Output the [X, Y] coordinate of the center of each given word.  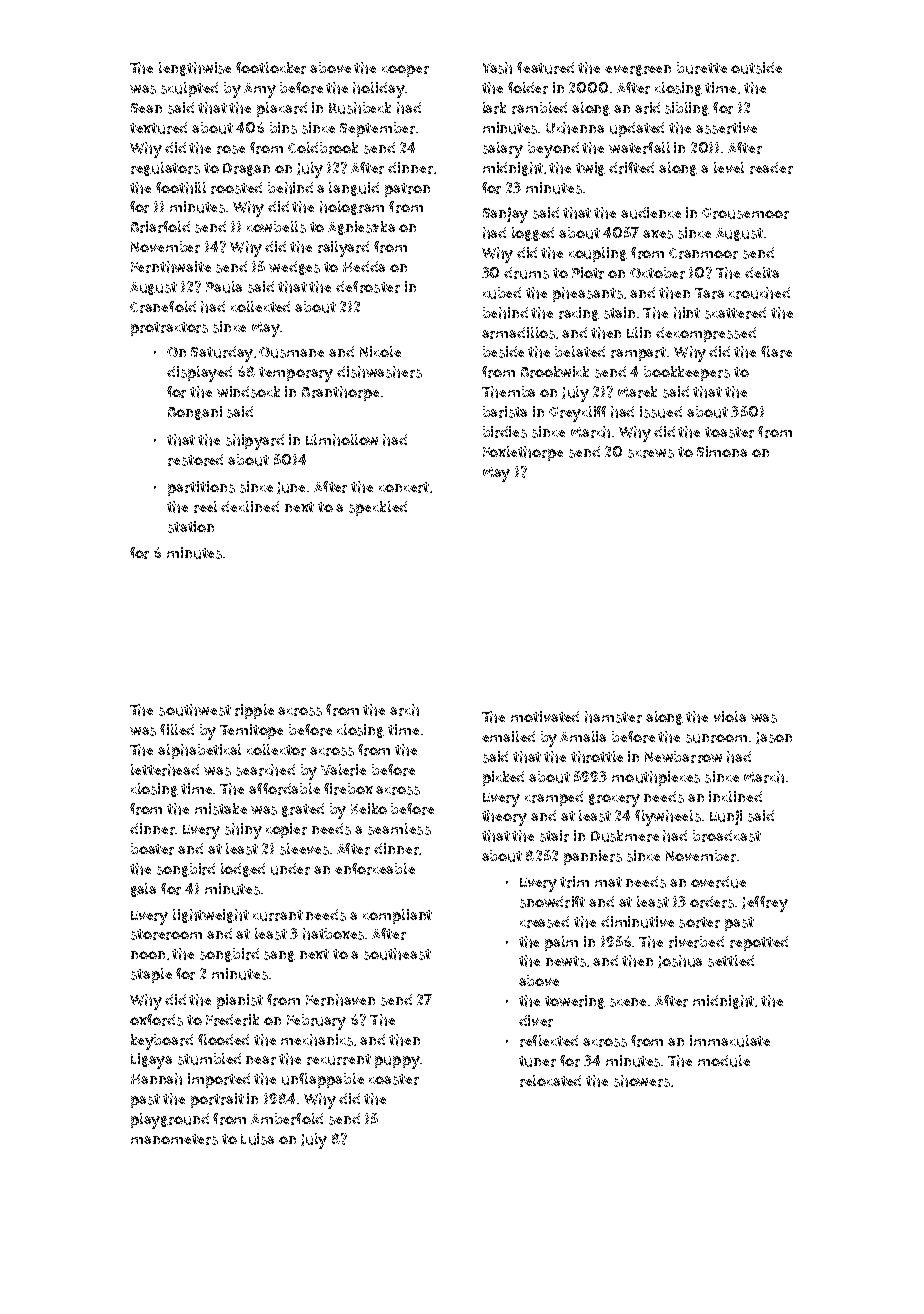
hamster [613, 717]
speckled [378, 508]
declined [250, 506]
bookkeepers [687, 373]
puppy [397, 1062]
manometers [174, 1139]
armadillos [518, 333]
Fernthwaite [171, 267]
